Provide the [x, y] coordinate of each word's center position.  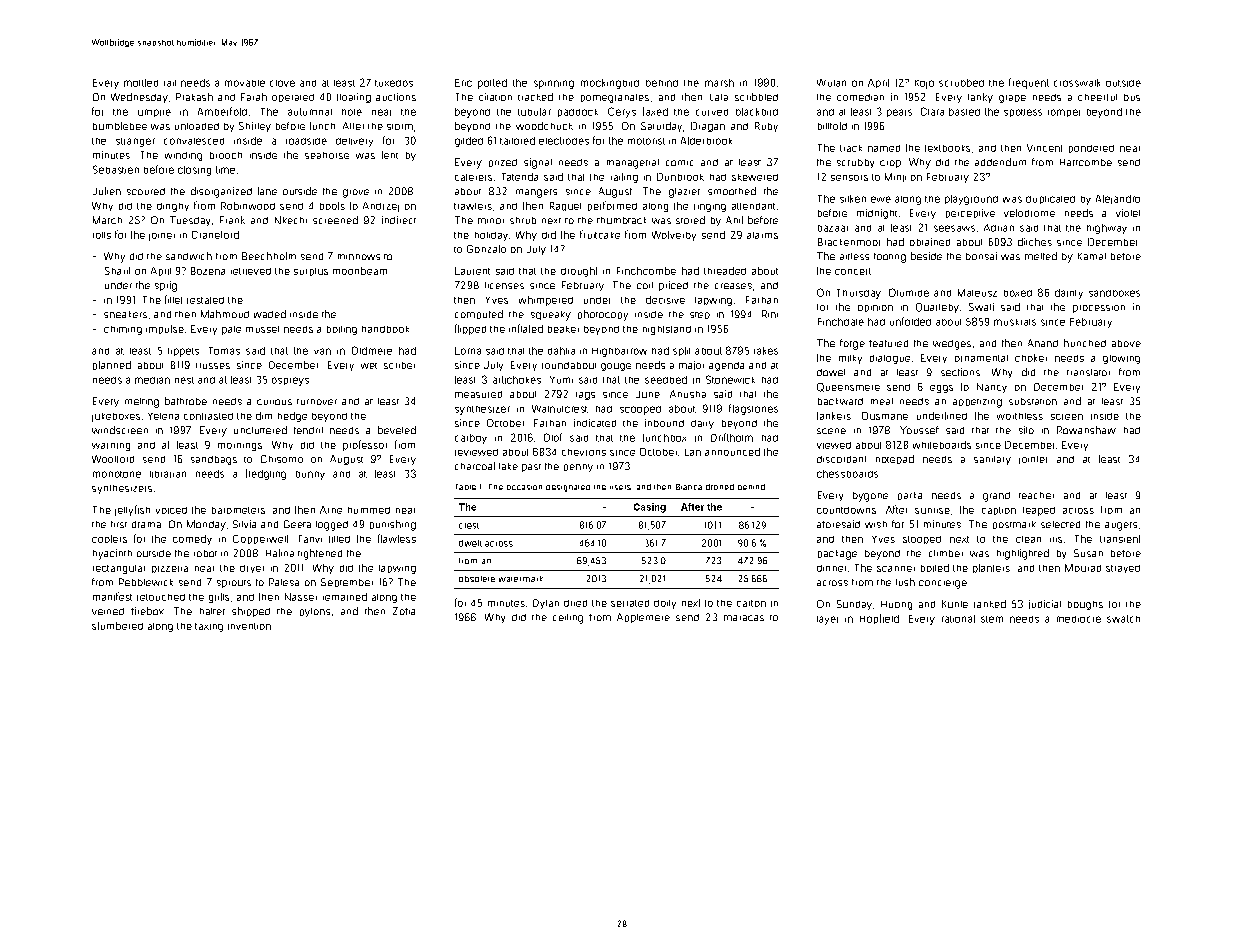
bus [1132, 97]
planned [112, 365]
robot [205, 553]
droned [720, 487]
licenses [504, 285]
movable [245, 83]
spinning [554, 84]
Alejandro [1118, 199]
